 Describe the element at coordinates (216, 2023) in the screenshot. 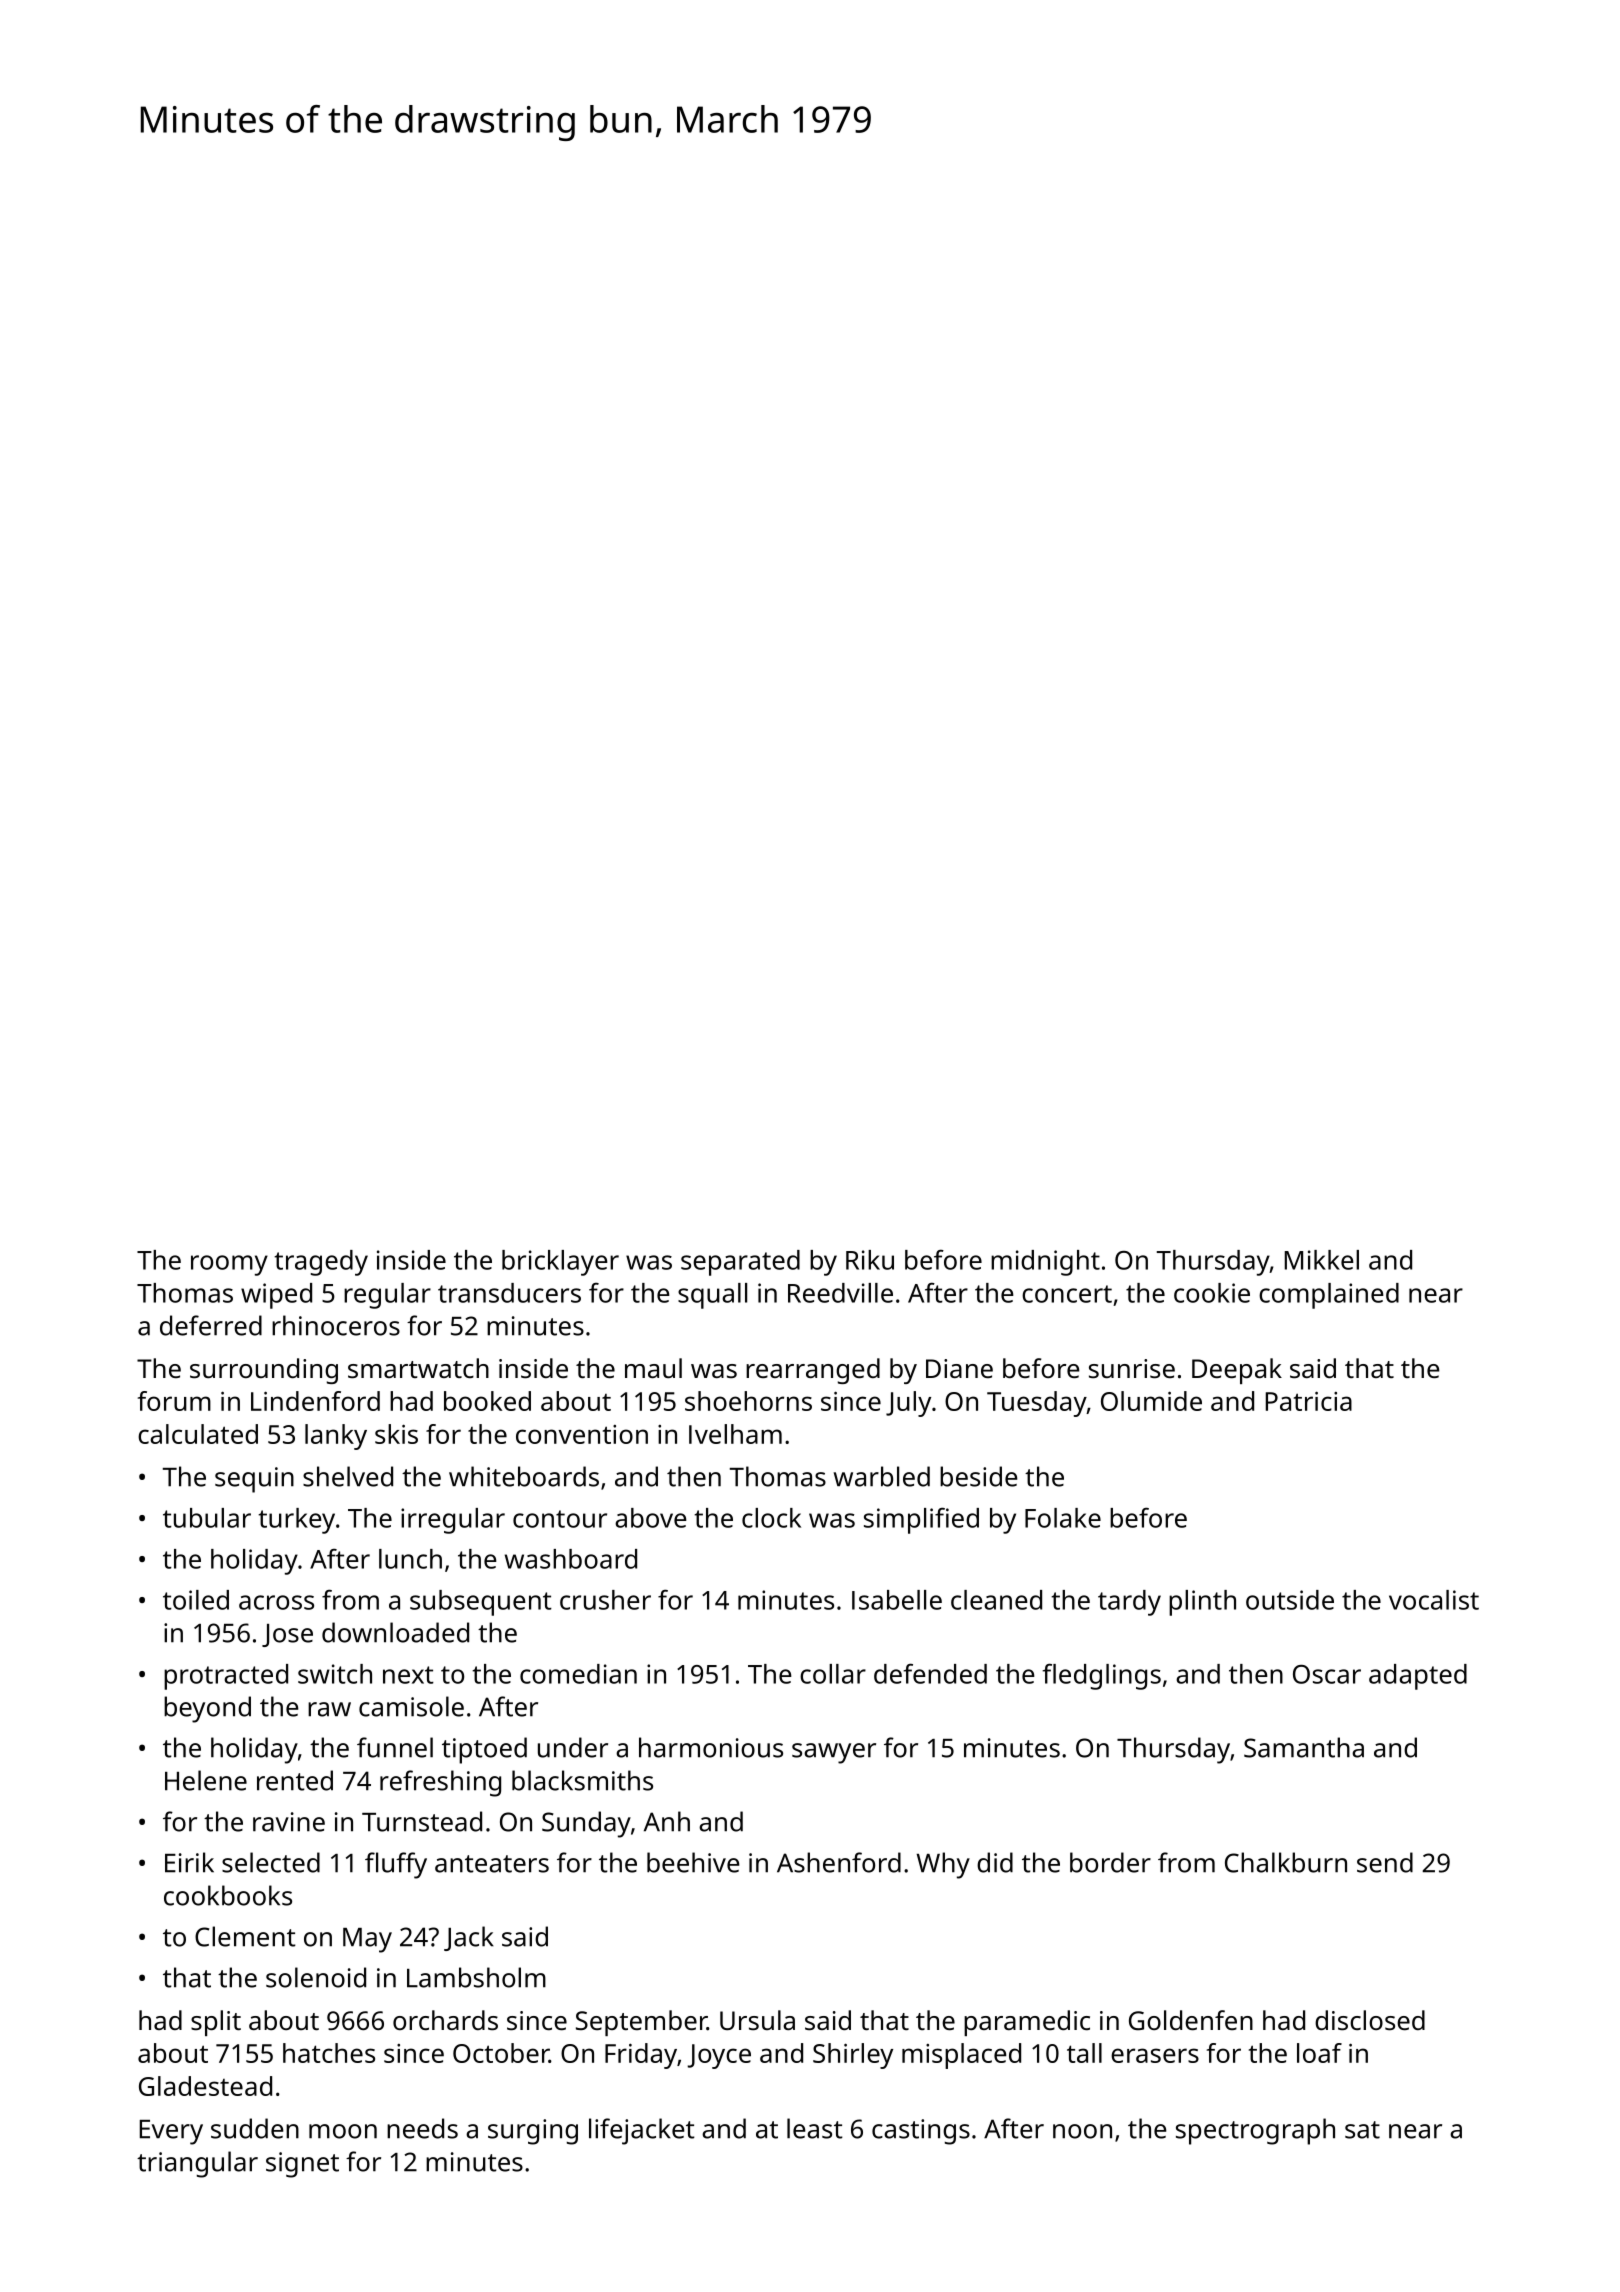

I see `split` at that location.
